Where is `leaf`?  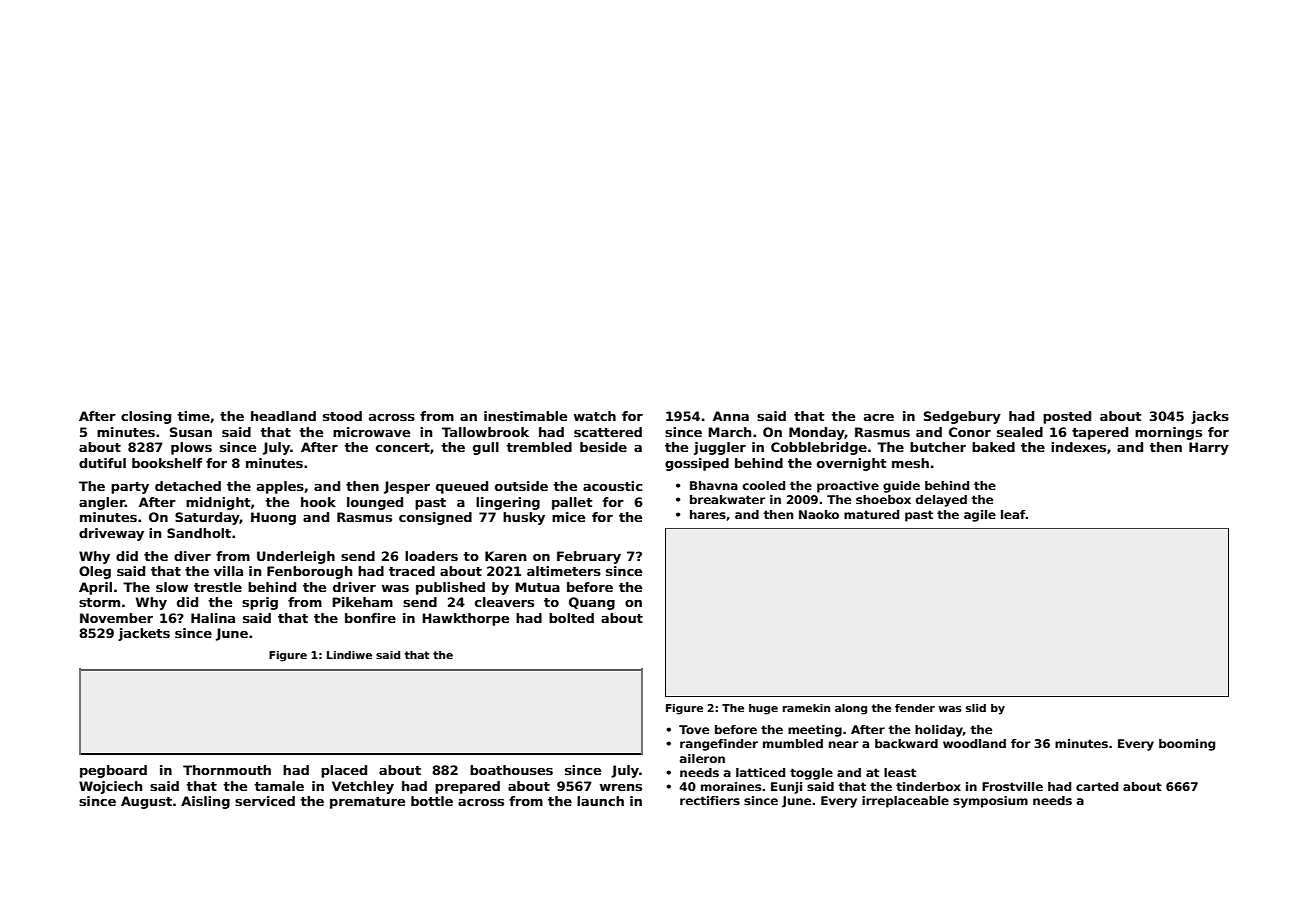
leaf is located at coordinates (1013, 514).
